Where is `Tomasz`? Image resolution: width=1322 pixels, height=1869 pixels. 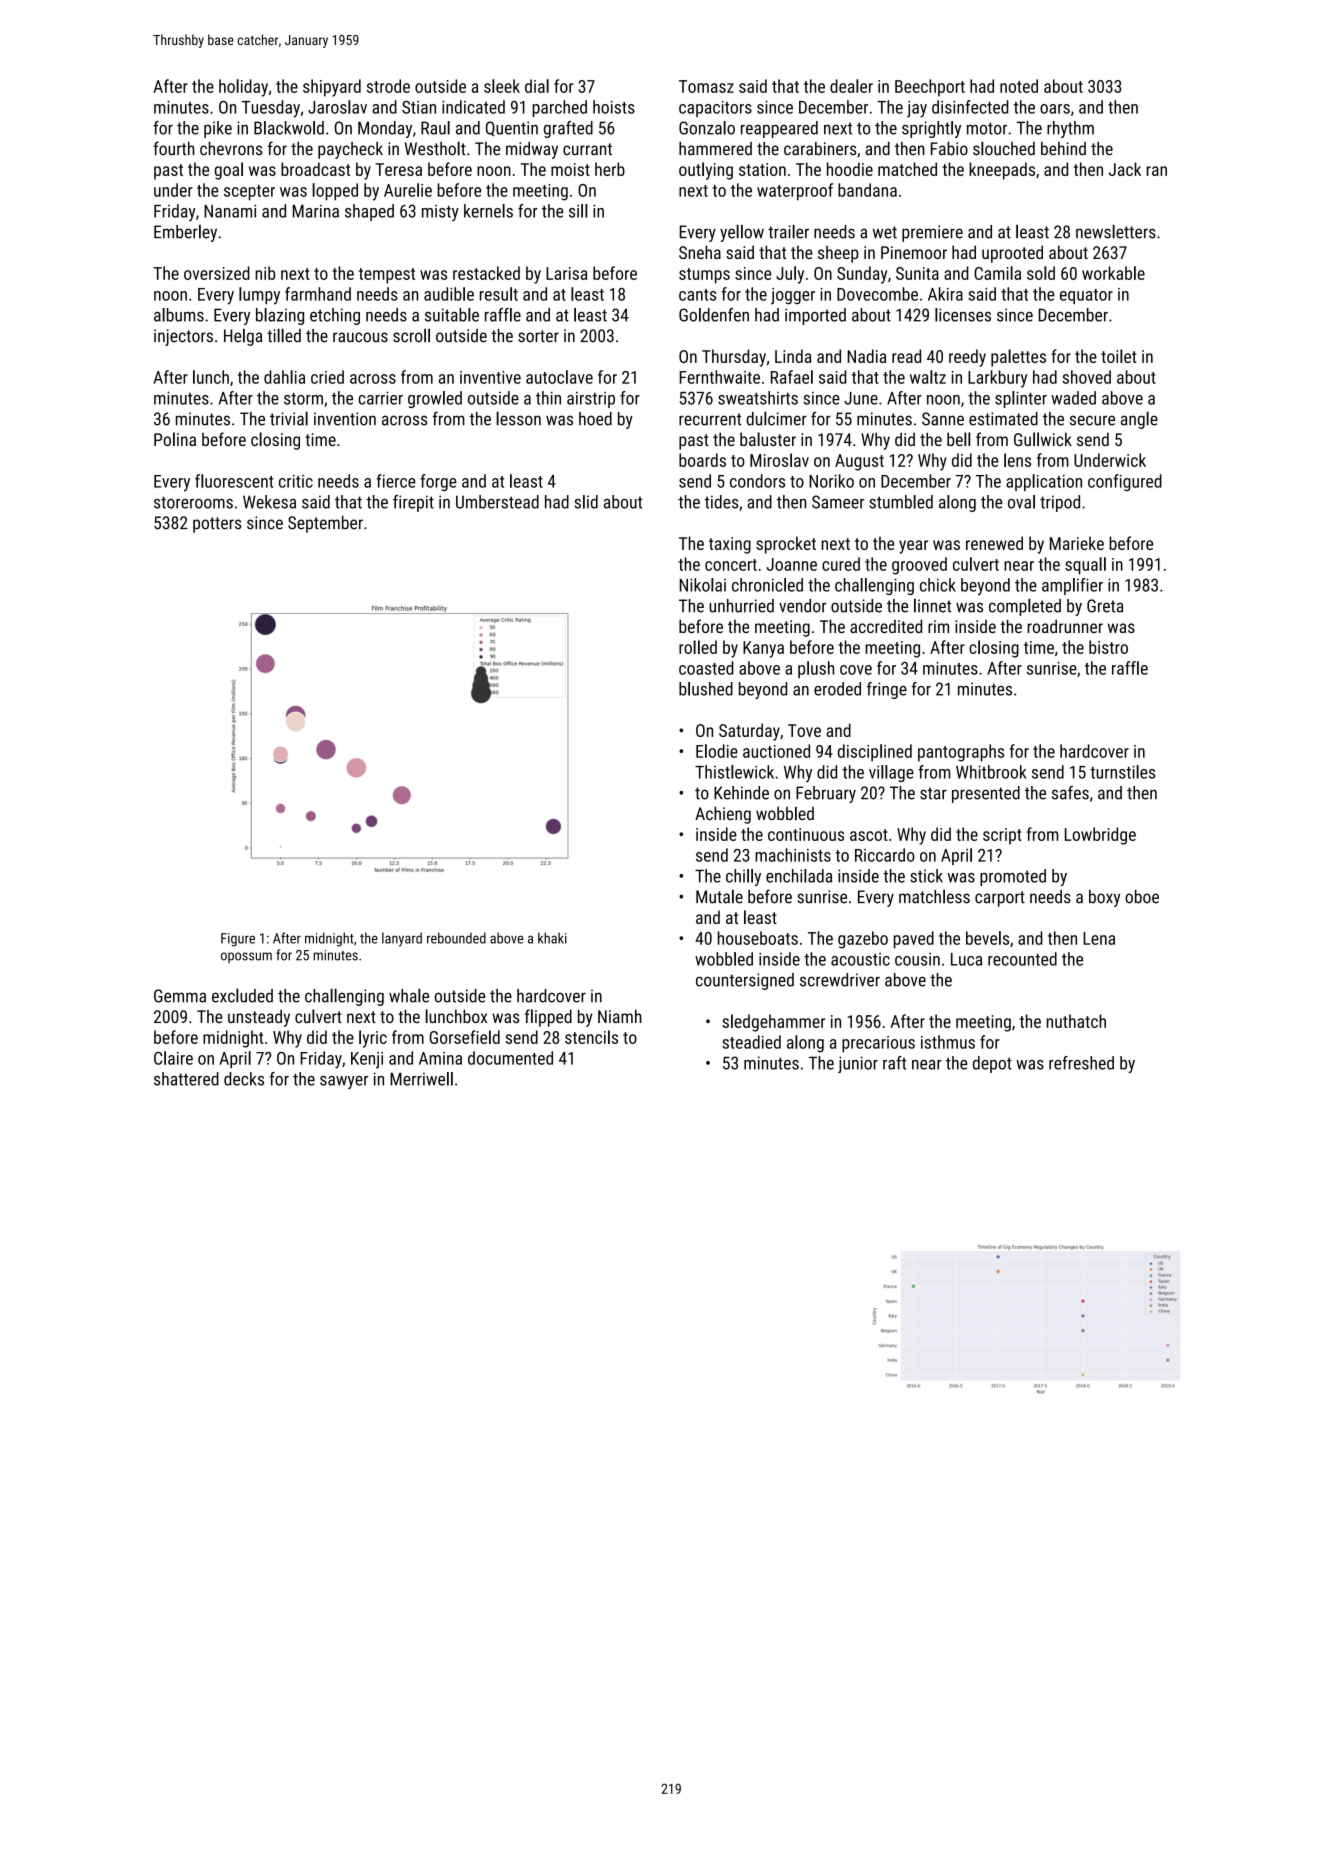
Tomasz is located at coordinates (706, 86).
